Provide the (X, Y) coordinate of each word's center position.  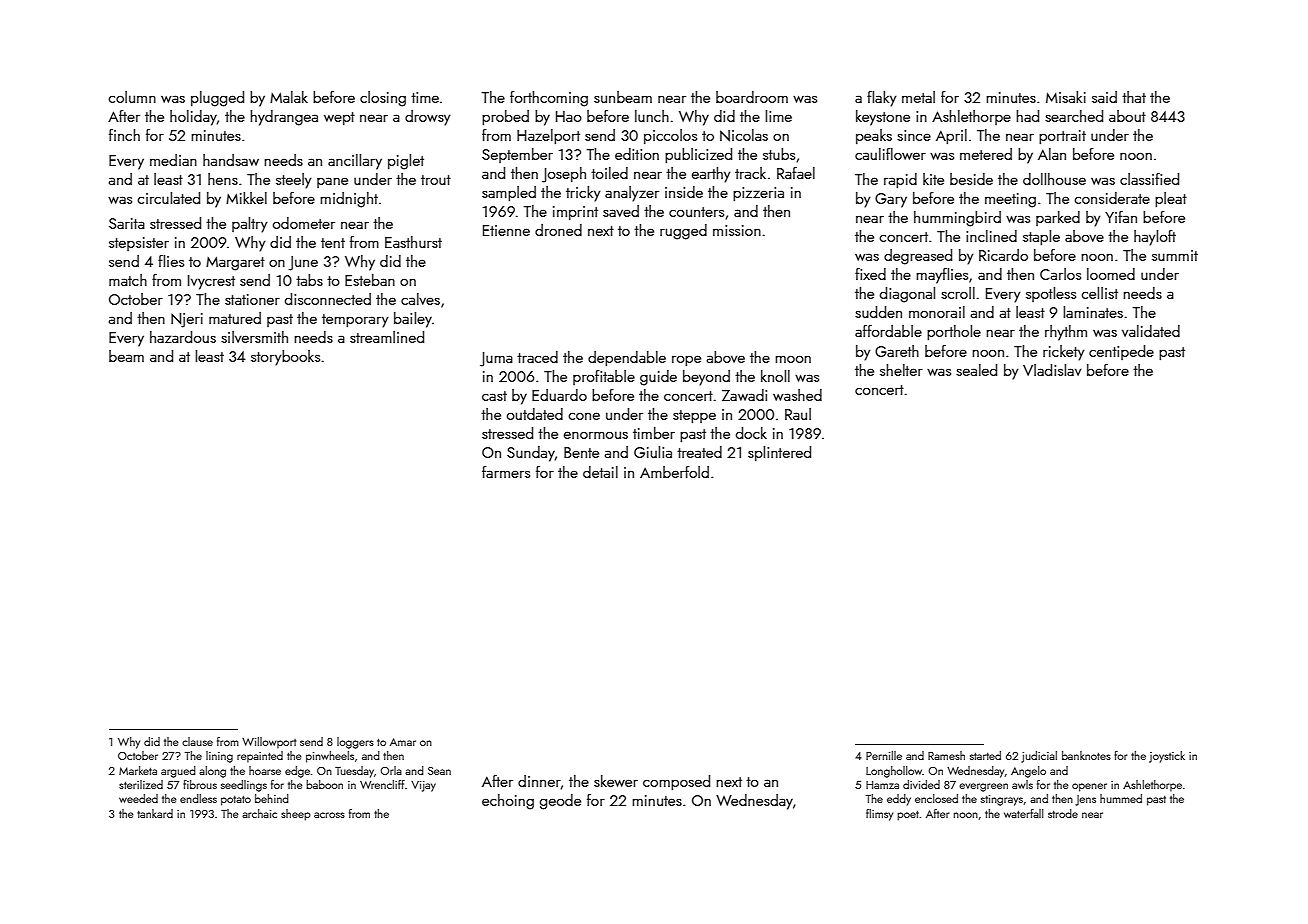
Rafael (796, 173)
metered (986, 154)
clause (197, 741)
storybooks (285, 358)
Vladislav (1052, 370)
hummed (1121, 798)
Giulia (653, 452)
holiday (193, 118)
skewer (616, 781)
